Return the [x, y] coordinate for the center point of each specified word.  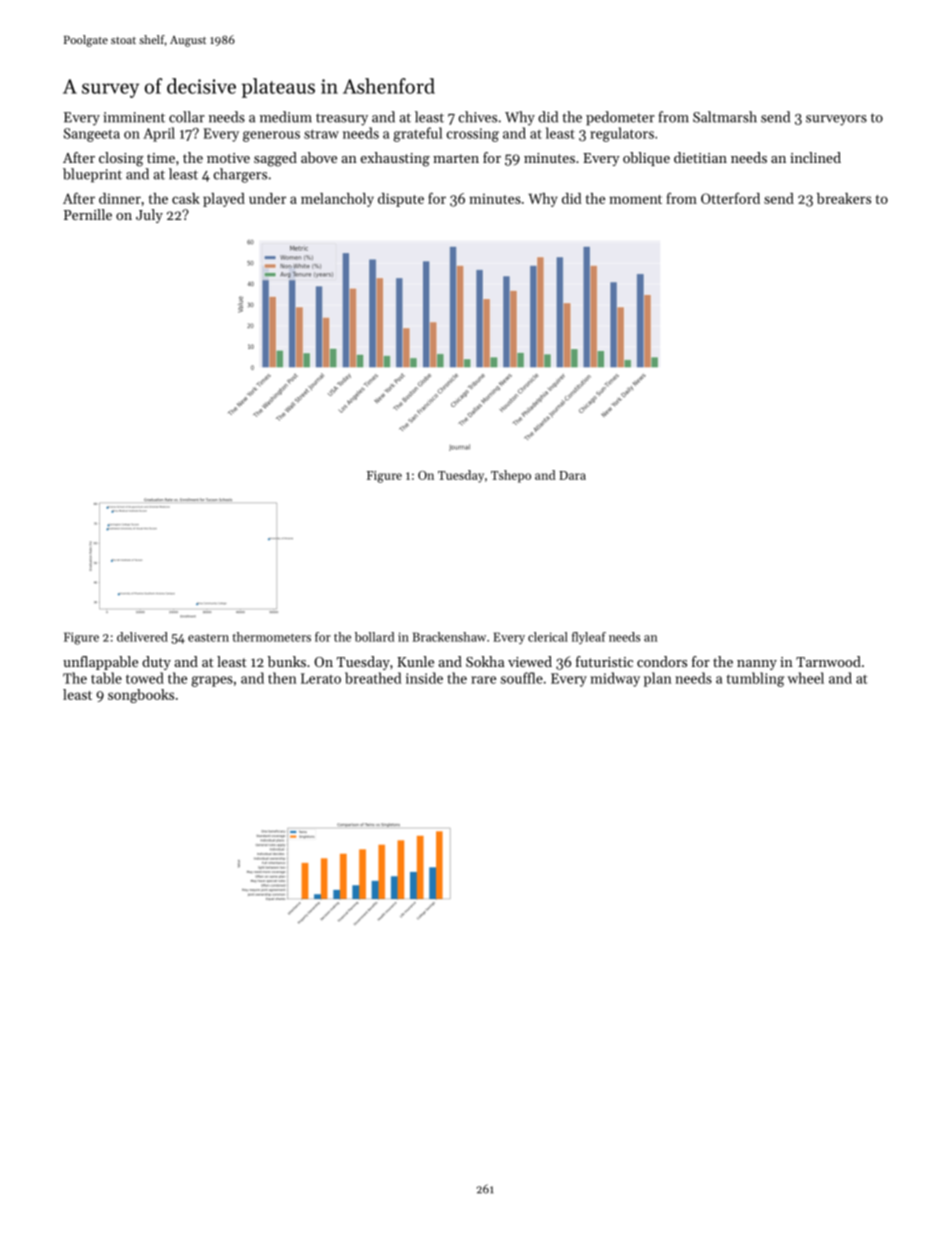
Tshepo [511, 476]
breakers [844, 198]
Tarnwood [828, 661]
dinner [120, 198]
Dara [572, 475]
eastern [208, 638]
